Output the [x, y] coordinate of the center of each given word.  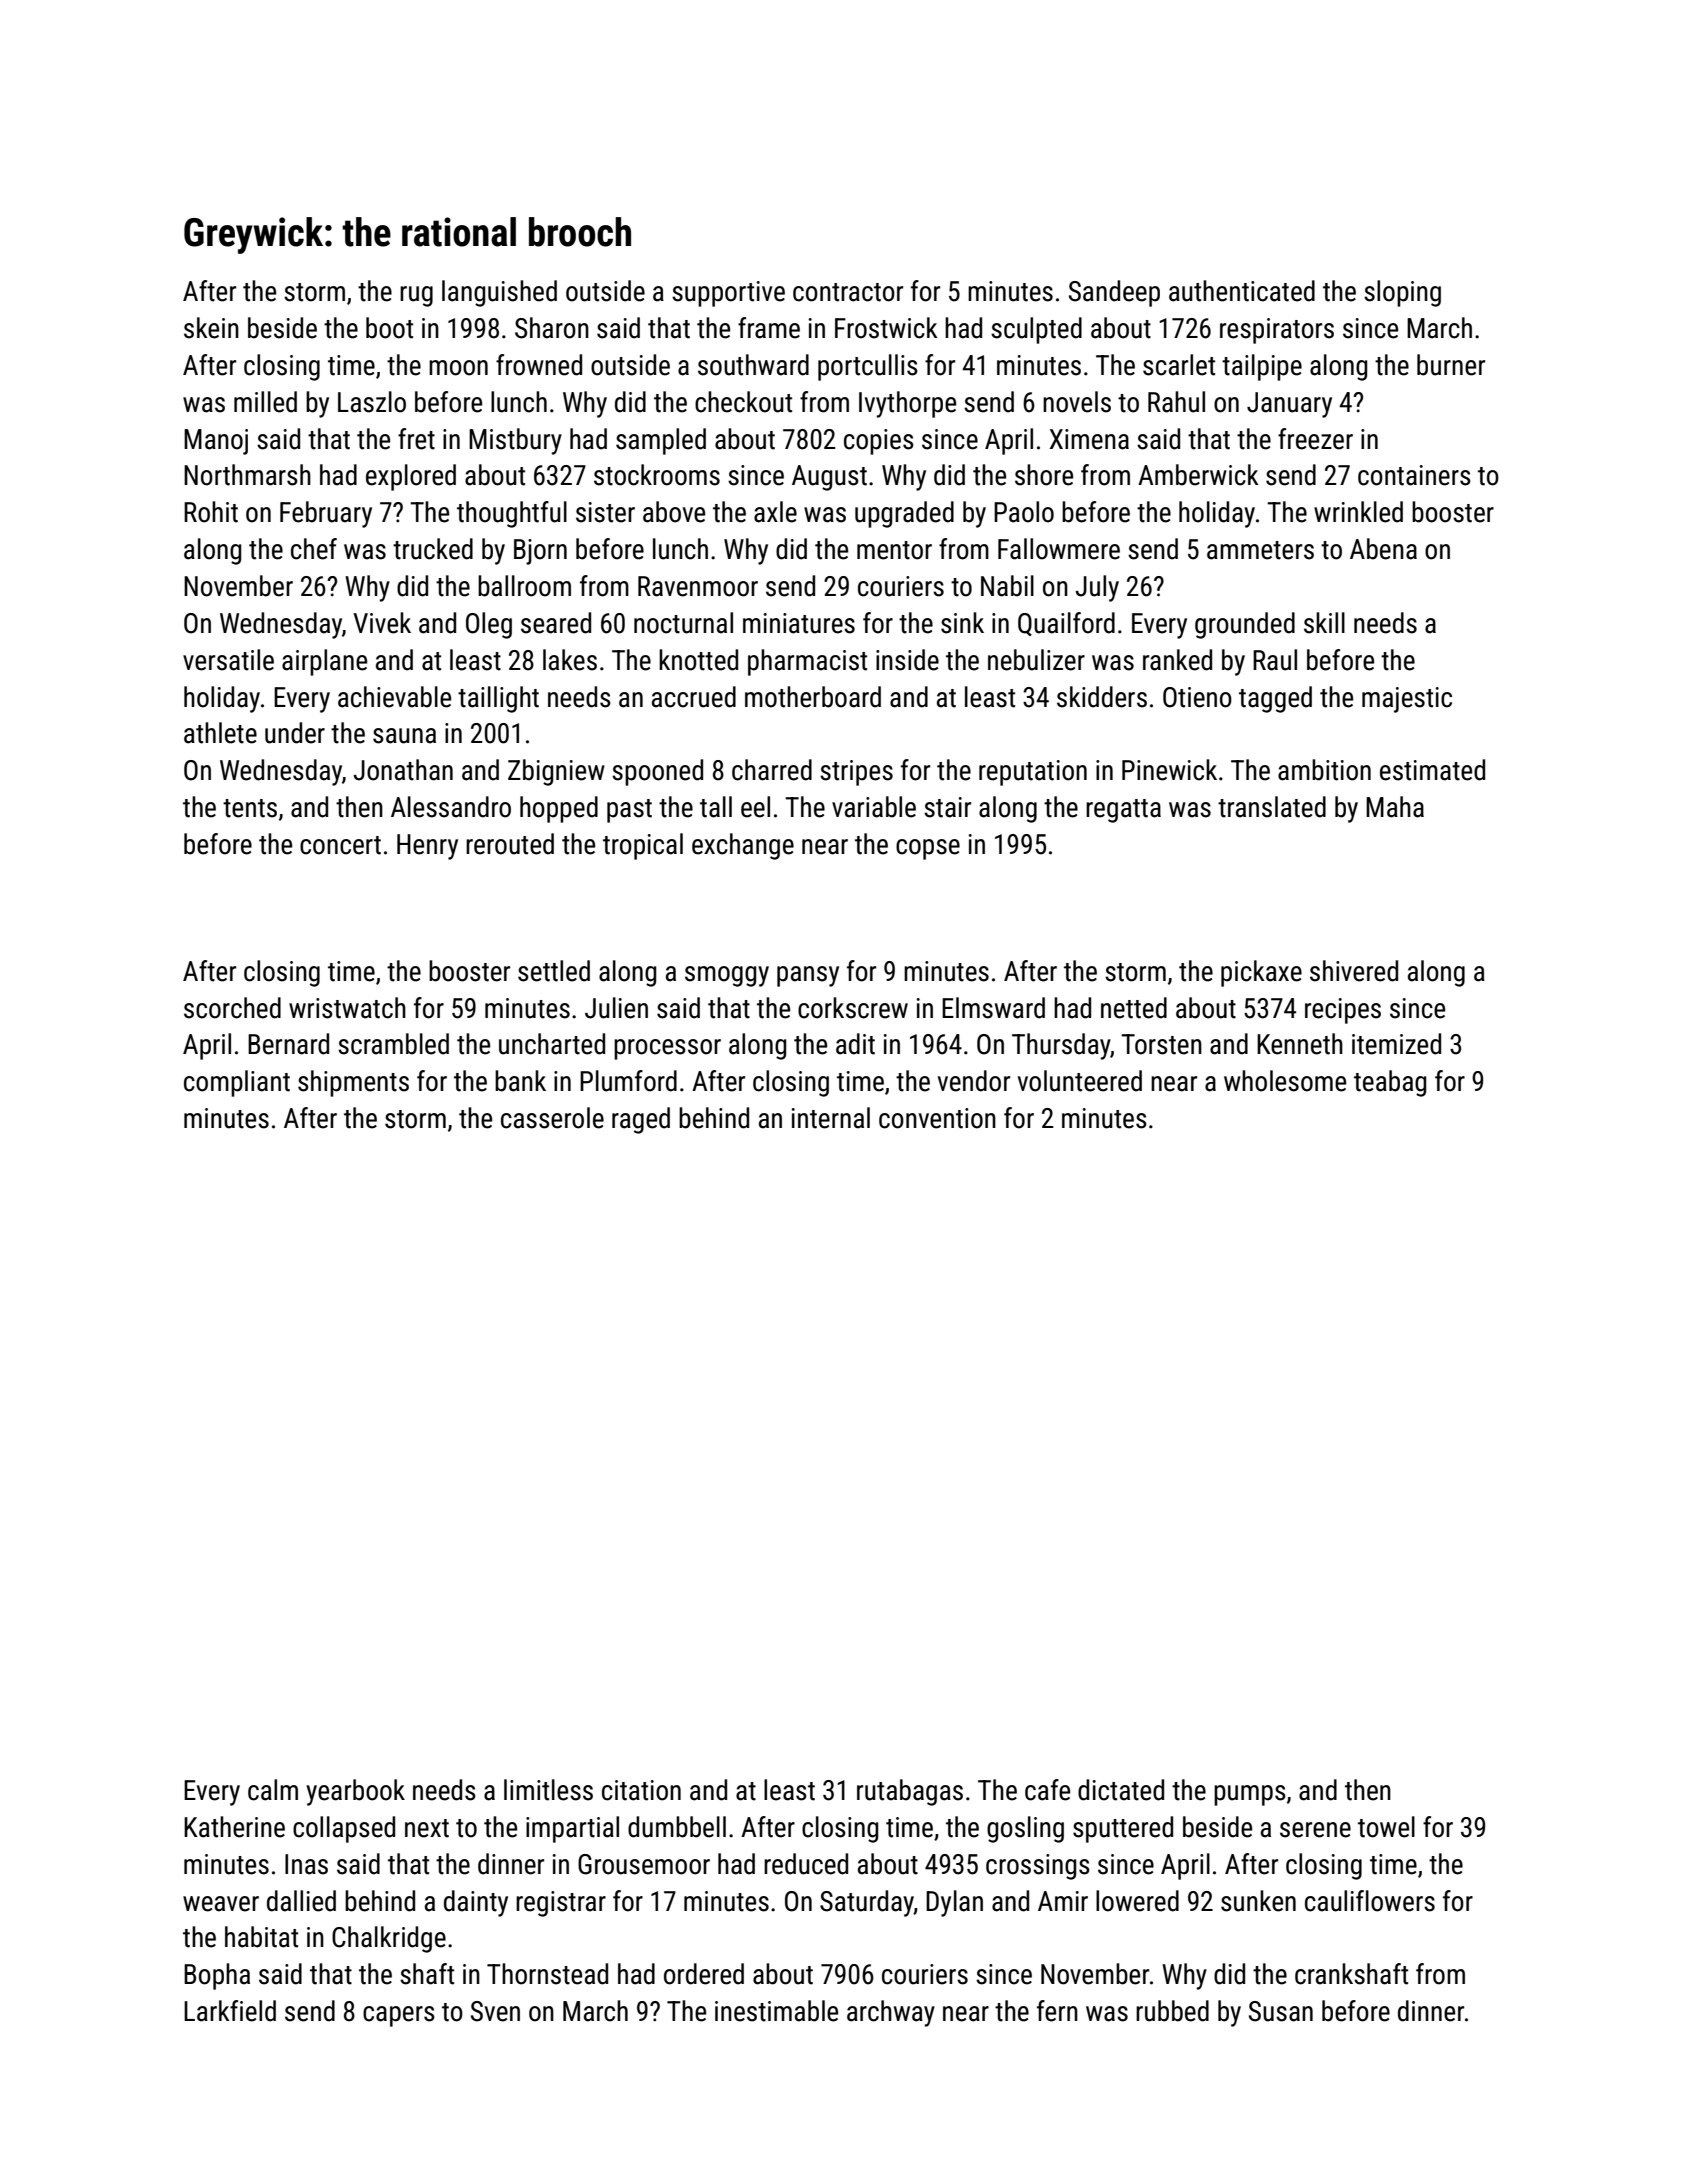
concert [340, 845]
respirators [1277, 331]
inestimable [776, 2011]
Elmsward [993, 1008]
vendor [974, 1081]
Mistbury [515, 441]
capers [399, 2016]
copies [879, 442]
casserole [552, 1118]
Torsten [1161, 1044]
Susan [1281, 2011]
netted [1134, 1008]
